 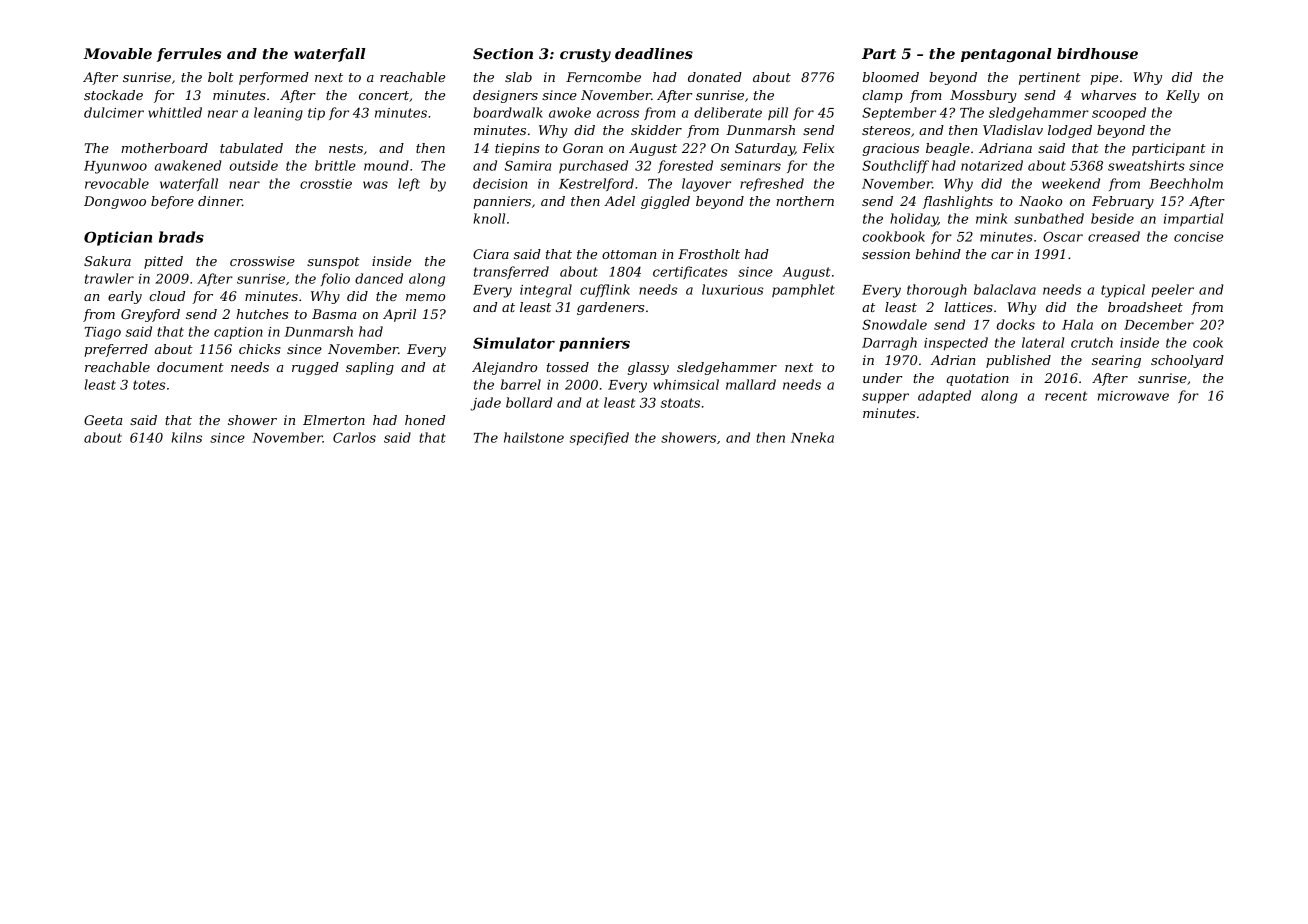 What do you see at coordinates (596, 184) in the page?
I see `Kestrelford` at bounding box center [596, 184].
